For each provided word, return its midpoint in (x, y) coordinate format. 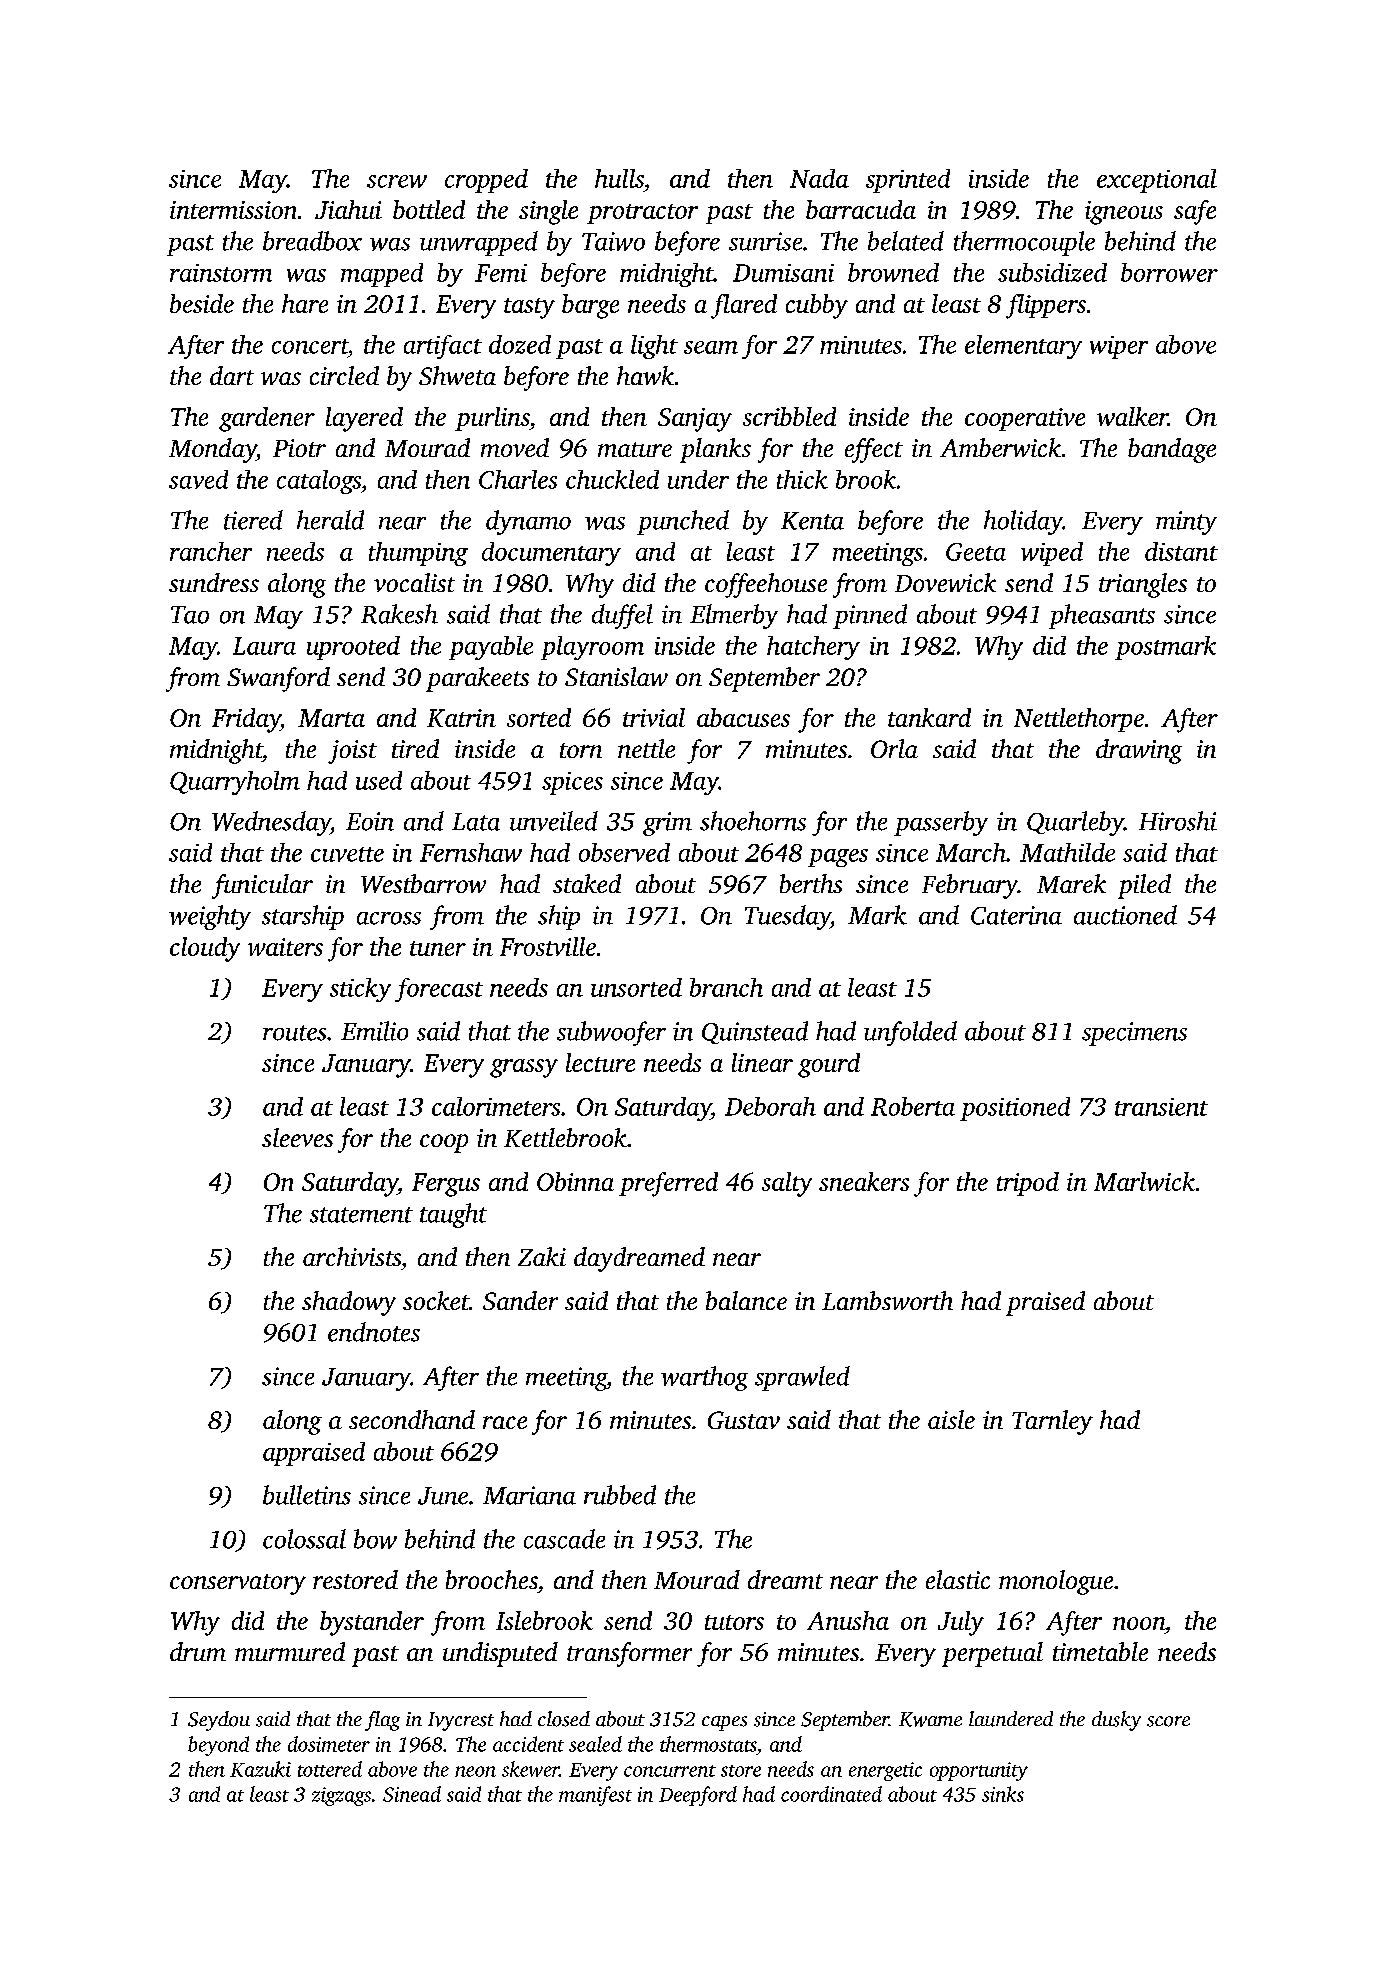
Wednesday (271, 823)
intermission (233, 210)
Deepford (698, 1796)
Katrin (461, 718)
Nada (819, 178)
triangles (1143, 585)
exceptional (1157, 181)
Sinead (412, 1794)
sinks (1003, 1794)
